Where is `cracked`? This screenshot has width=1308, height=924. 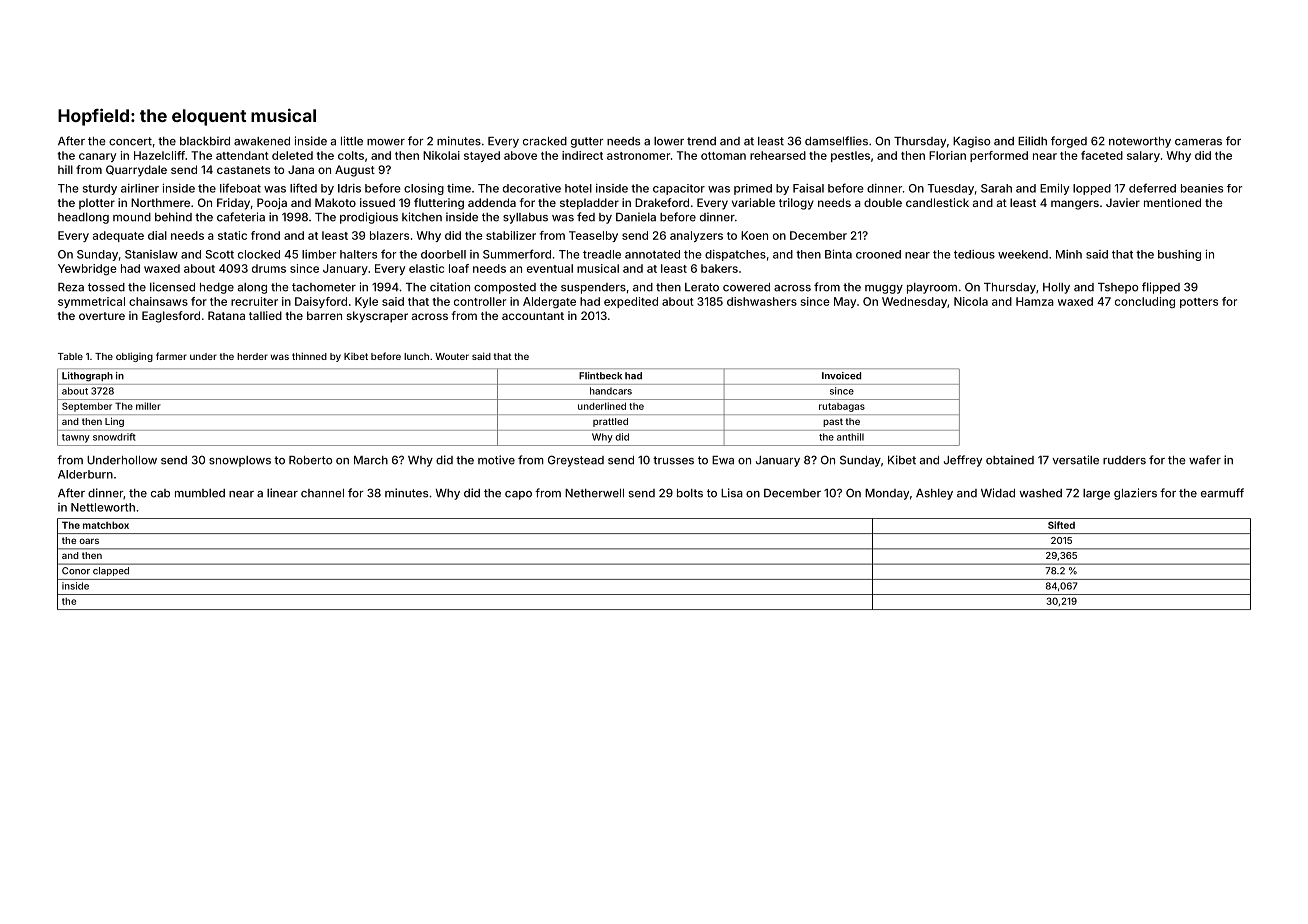 cracked is located at coordinates (545, 141).
